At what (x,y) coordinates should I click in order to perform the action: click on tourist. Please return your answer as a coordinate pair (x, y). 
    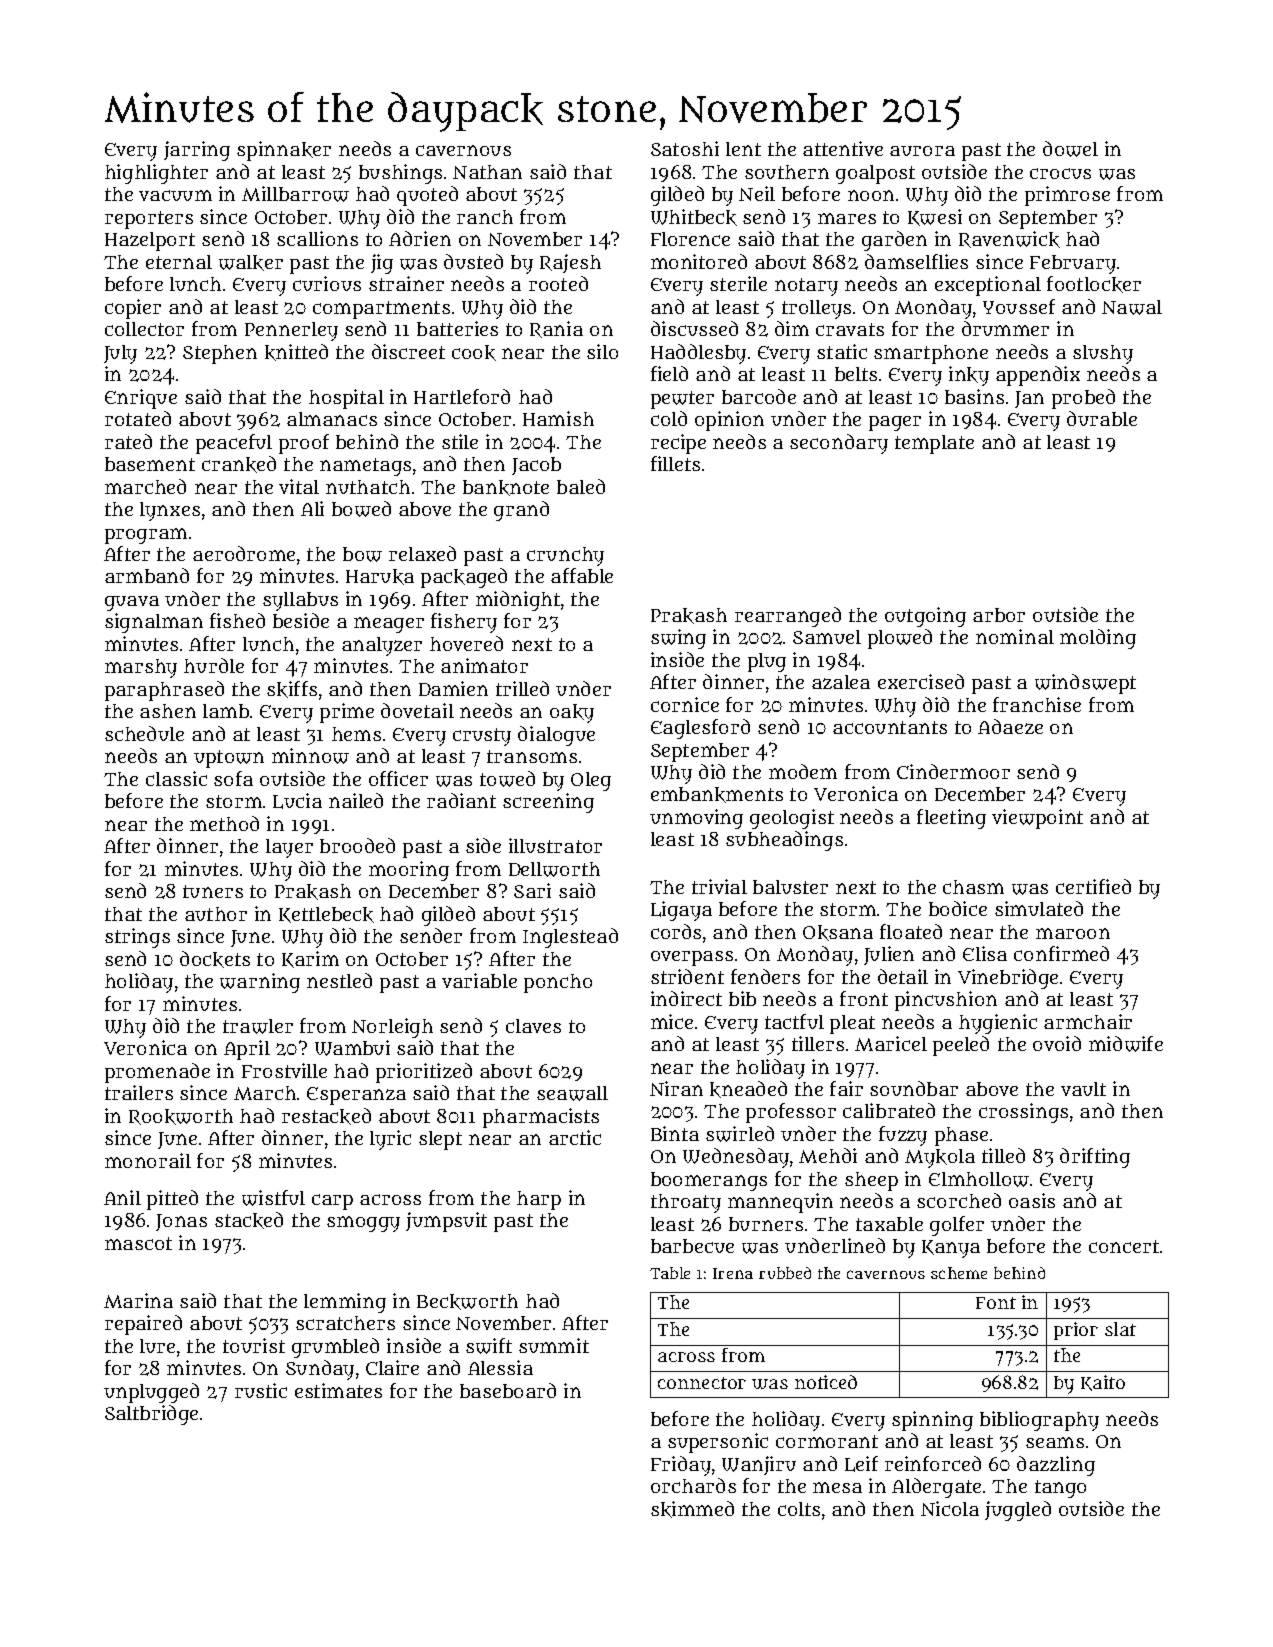
    Looking at the image, I should click on (254, 1345).
